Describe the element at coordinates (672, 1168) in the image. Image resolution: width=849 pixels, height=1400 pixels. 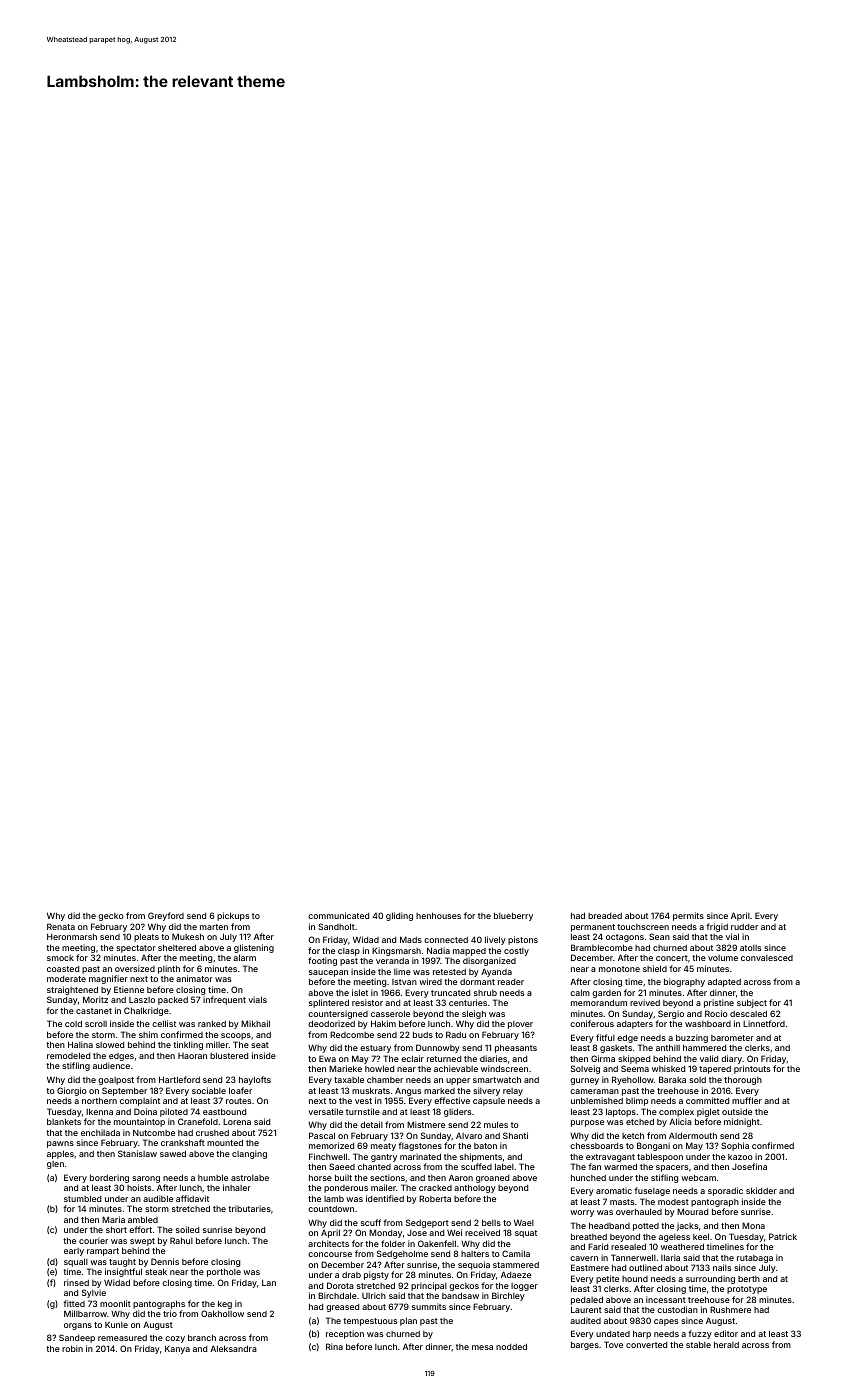
I see `spacers` at that location.
